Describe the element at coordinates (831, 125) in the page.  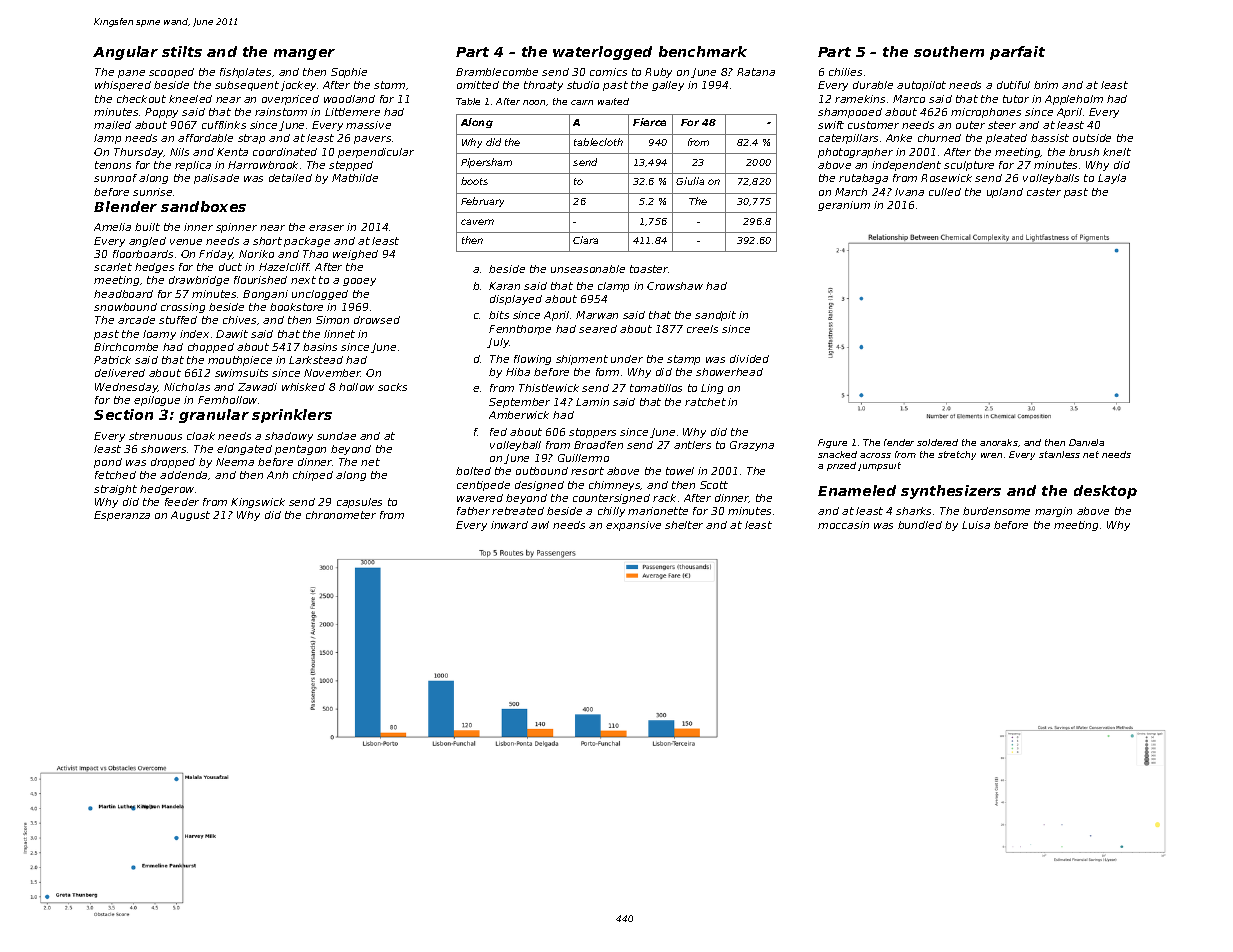
I see `swift` at that location.
